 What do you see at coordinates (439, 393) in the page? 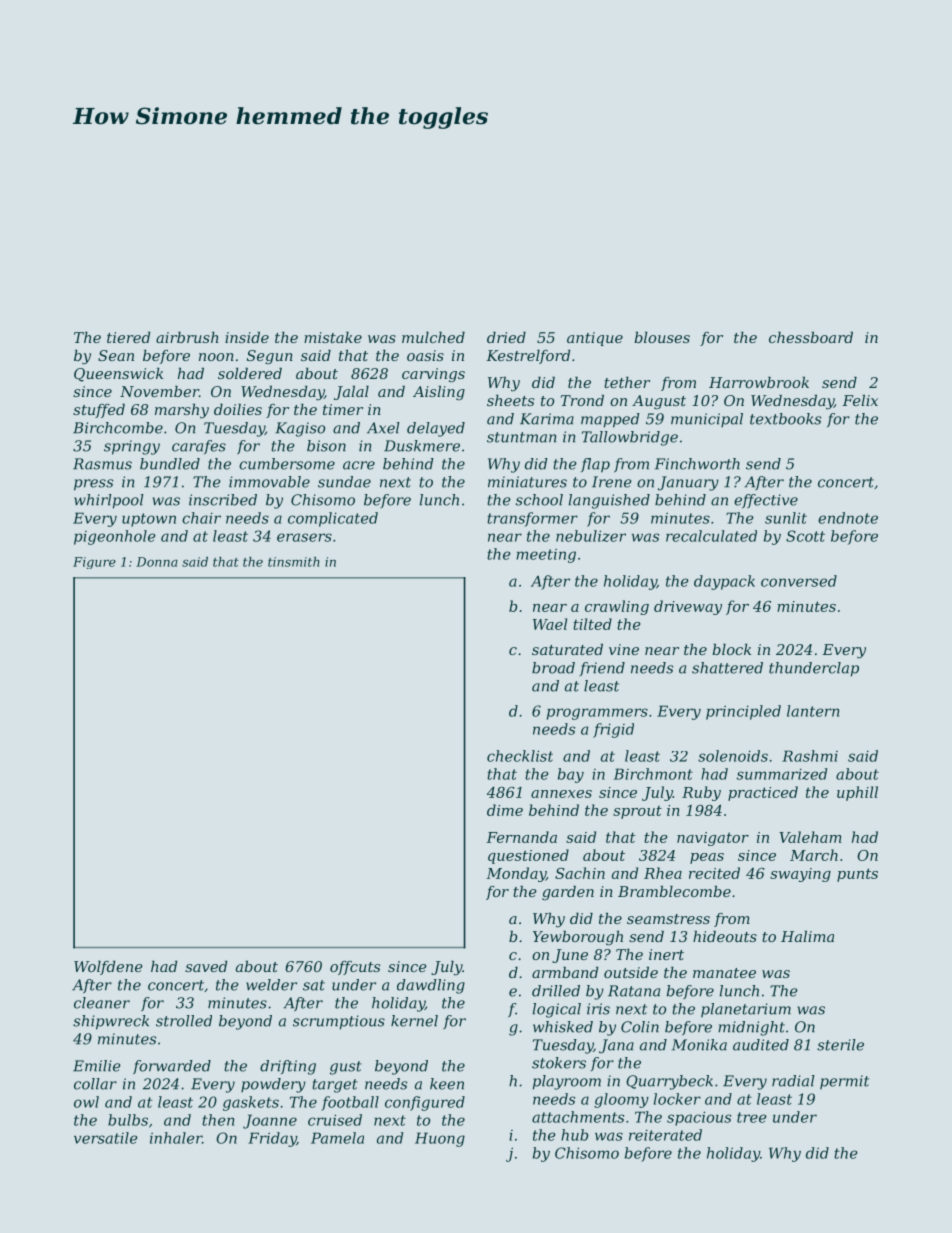
I see `Aisling` at bounding box center [439, 393].
